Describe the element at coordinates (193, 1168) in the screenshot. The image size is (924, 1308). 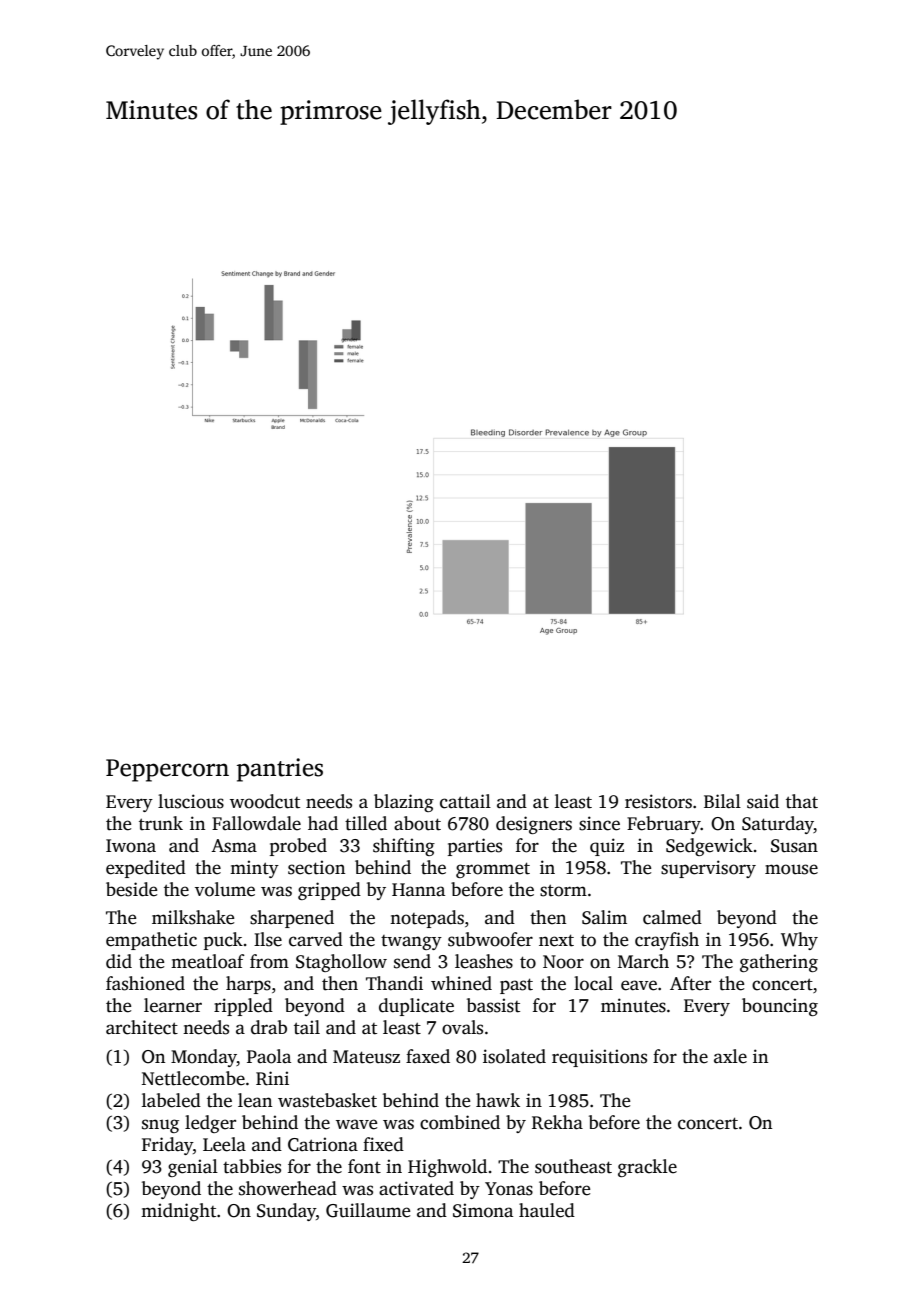
I see `genial` at that location.
